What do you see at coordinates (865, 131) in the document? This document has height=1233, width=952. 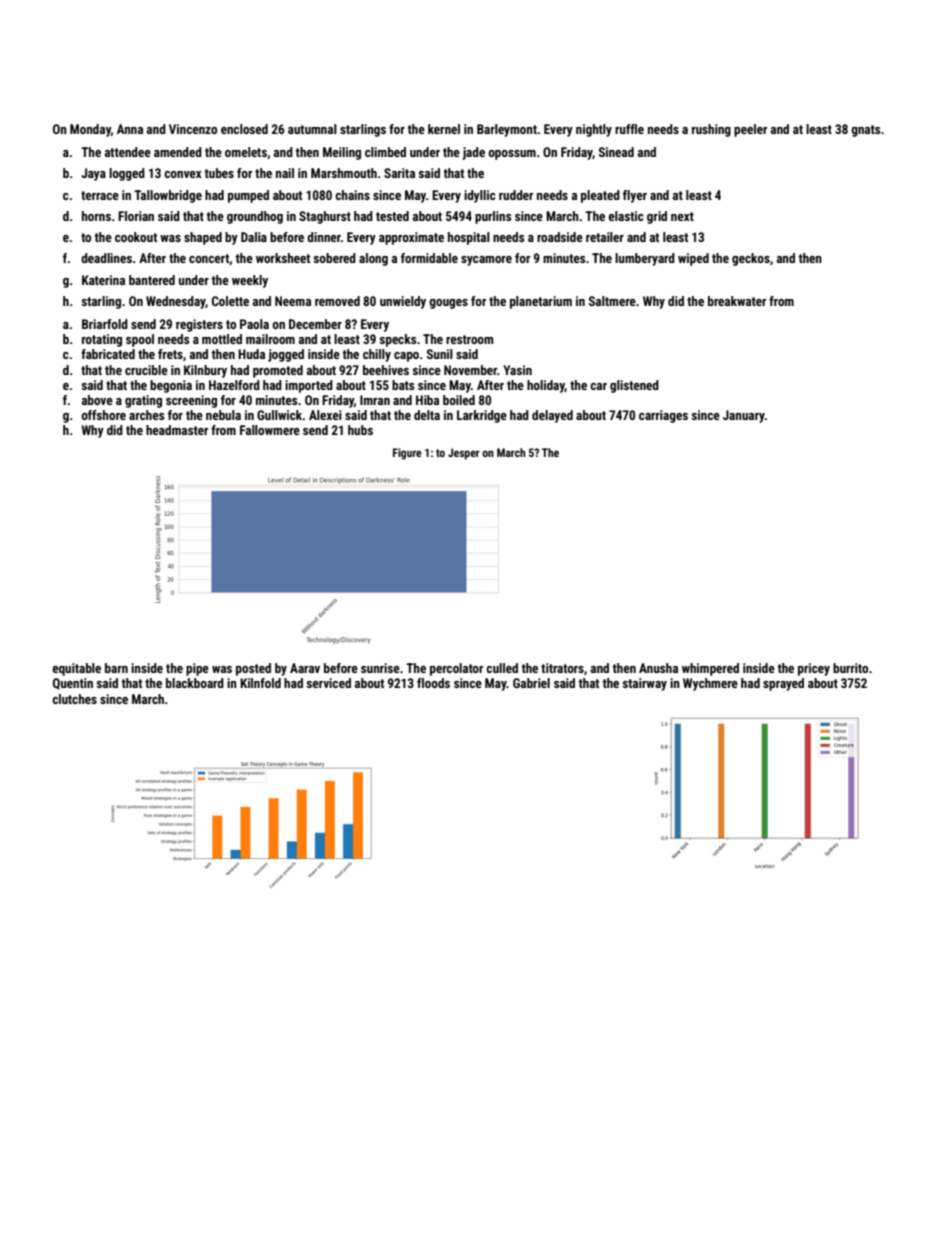 I see `gnats` at bounding box center [865, 131].
